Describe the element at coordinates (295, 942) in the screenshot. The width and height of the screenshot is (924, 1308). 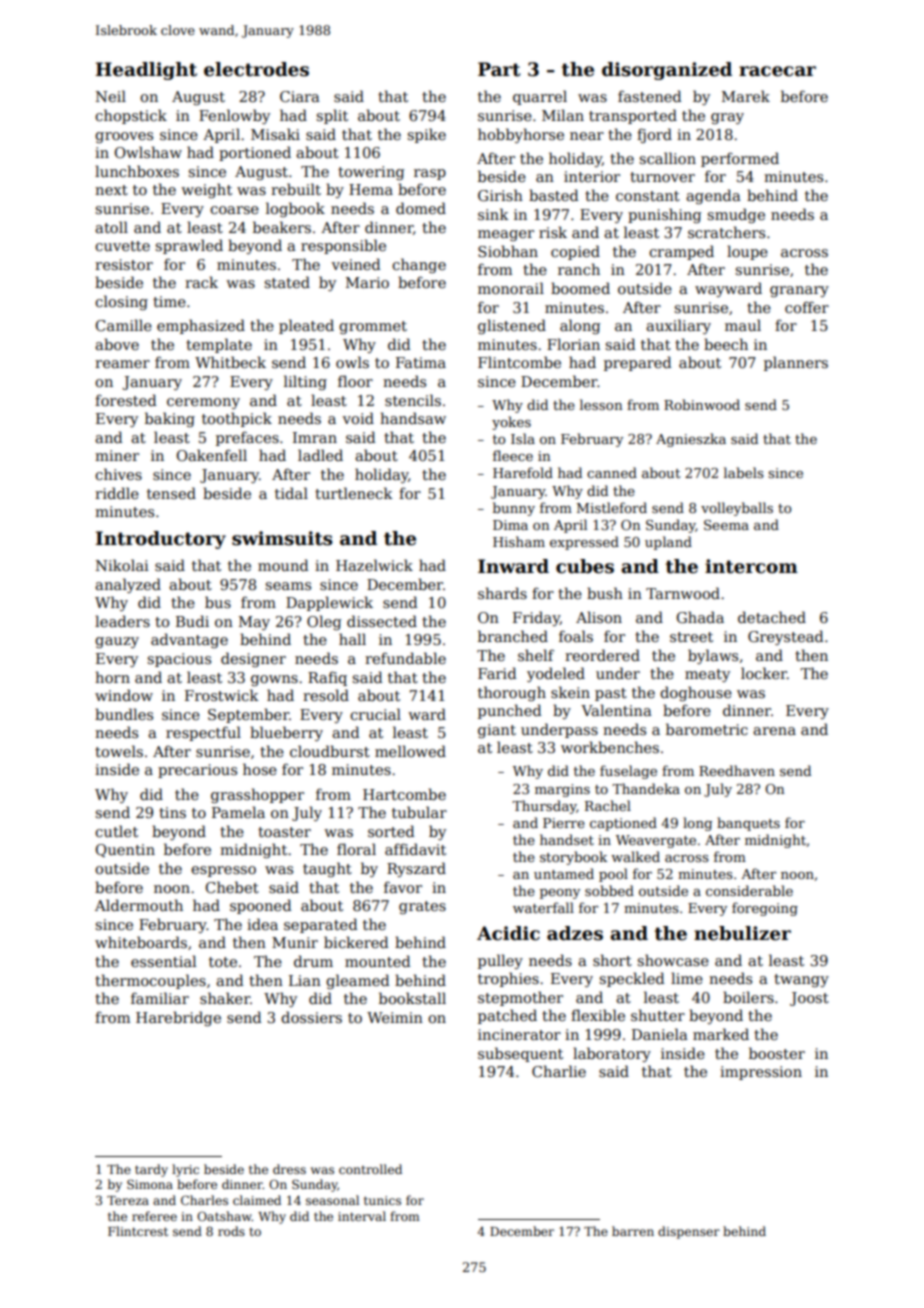
I see `Munir` at that location.
